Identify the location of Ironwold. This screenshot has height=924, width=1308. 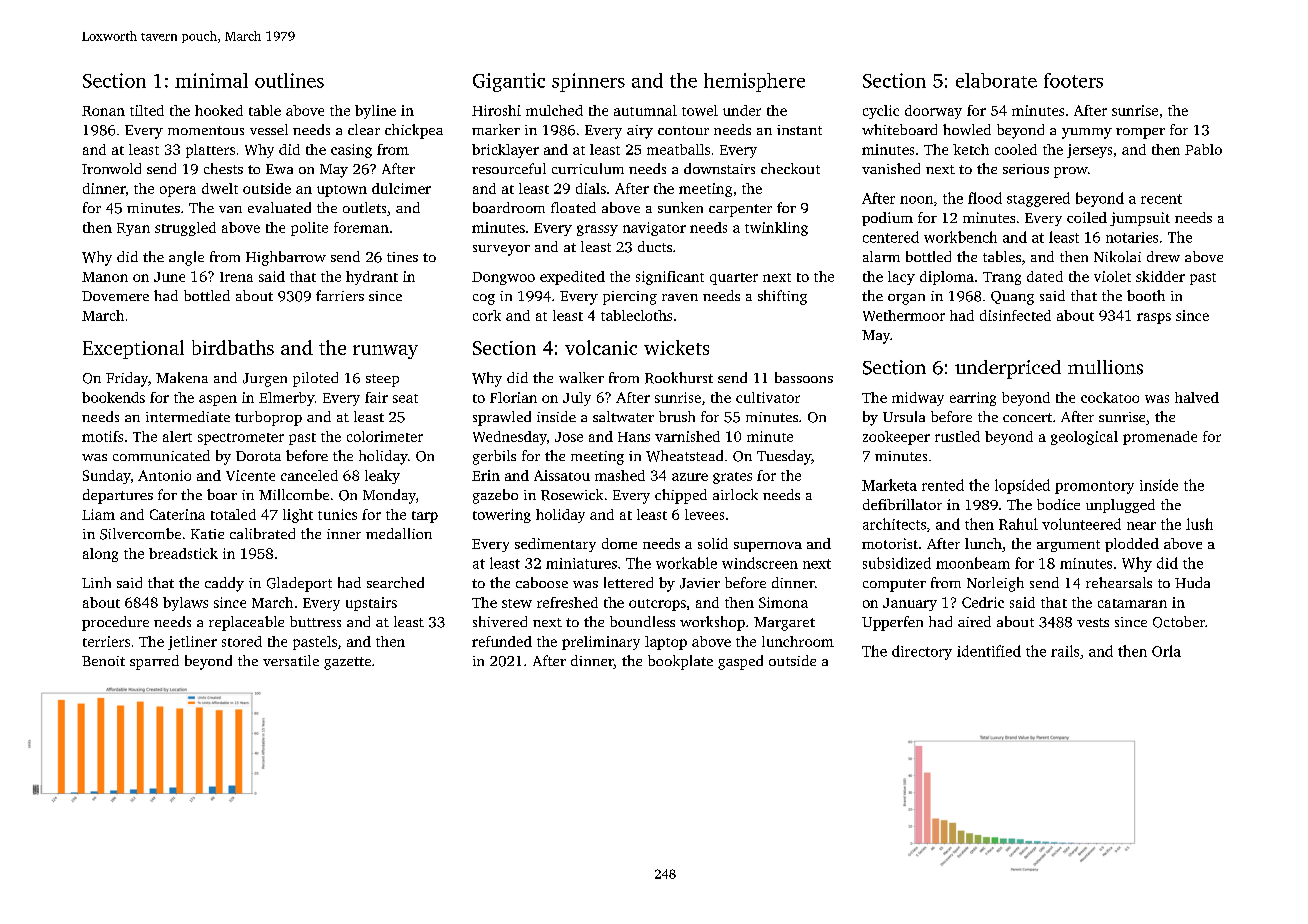
(111, 168).
